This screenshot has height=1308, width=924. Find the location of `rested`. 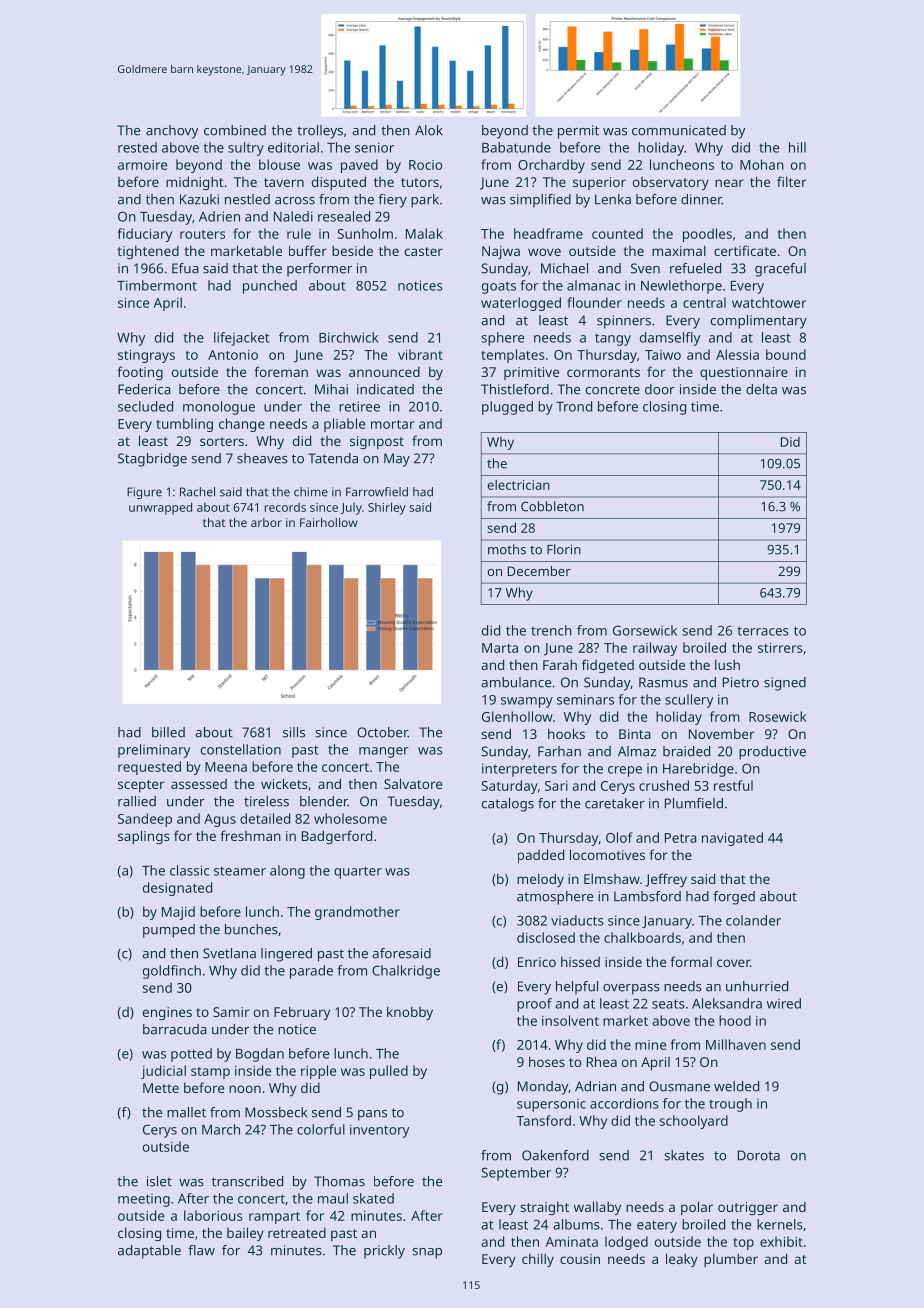

rested is located at coordinates (137, 147).
